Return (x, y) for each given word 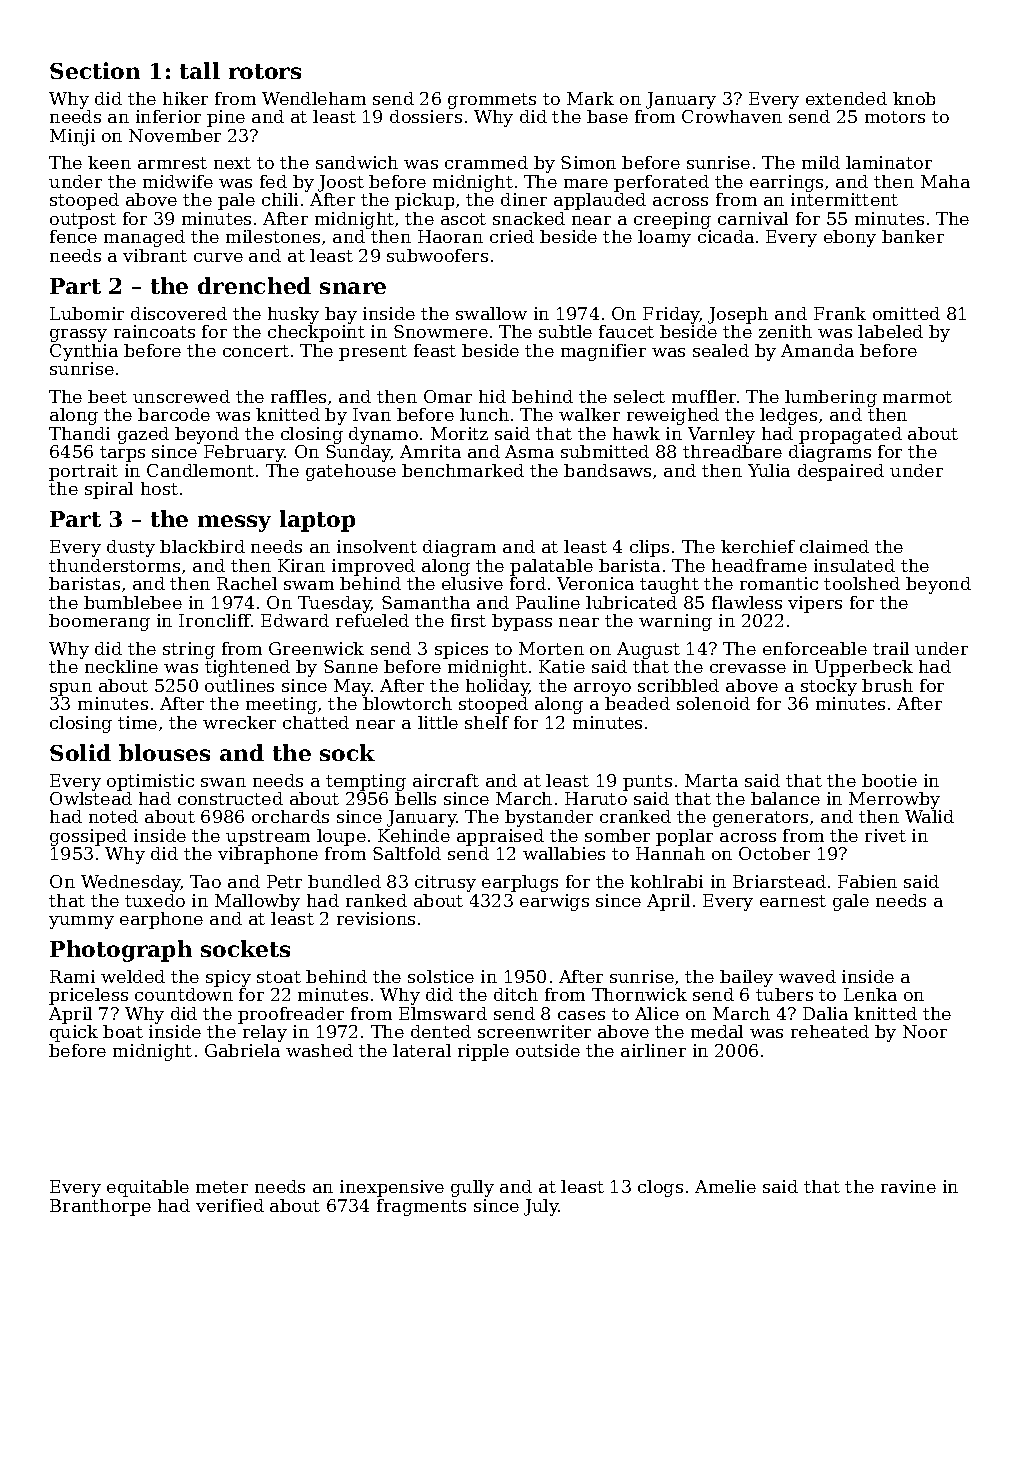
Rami (72, 976)
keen (109, 162)
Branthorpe (100, 1207)
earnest (793, 901)
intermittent (844, 199)
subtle (565, 331)
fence (73, 236)
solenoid (713, 703)
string (189, 650)
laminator (889, 162)
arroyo (602, 689)
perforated (661, 183)
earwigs (554, 902)
